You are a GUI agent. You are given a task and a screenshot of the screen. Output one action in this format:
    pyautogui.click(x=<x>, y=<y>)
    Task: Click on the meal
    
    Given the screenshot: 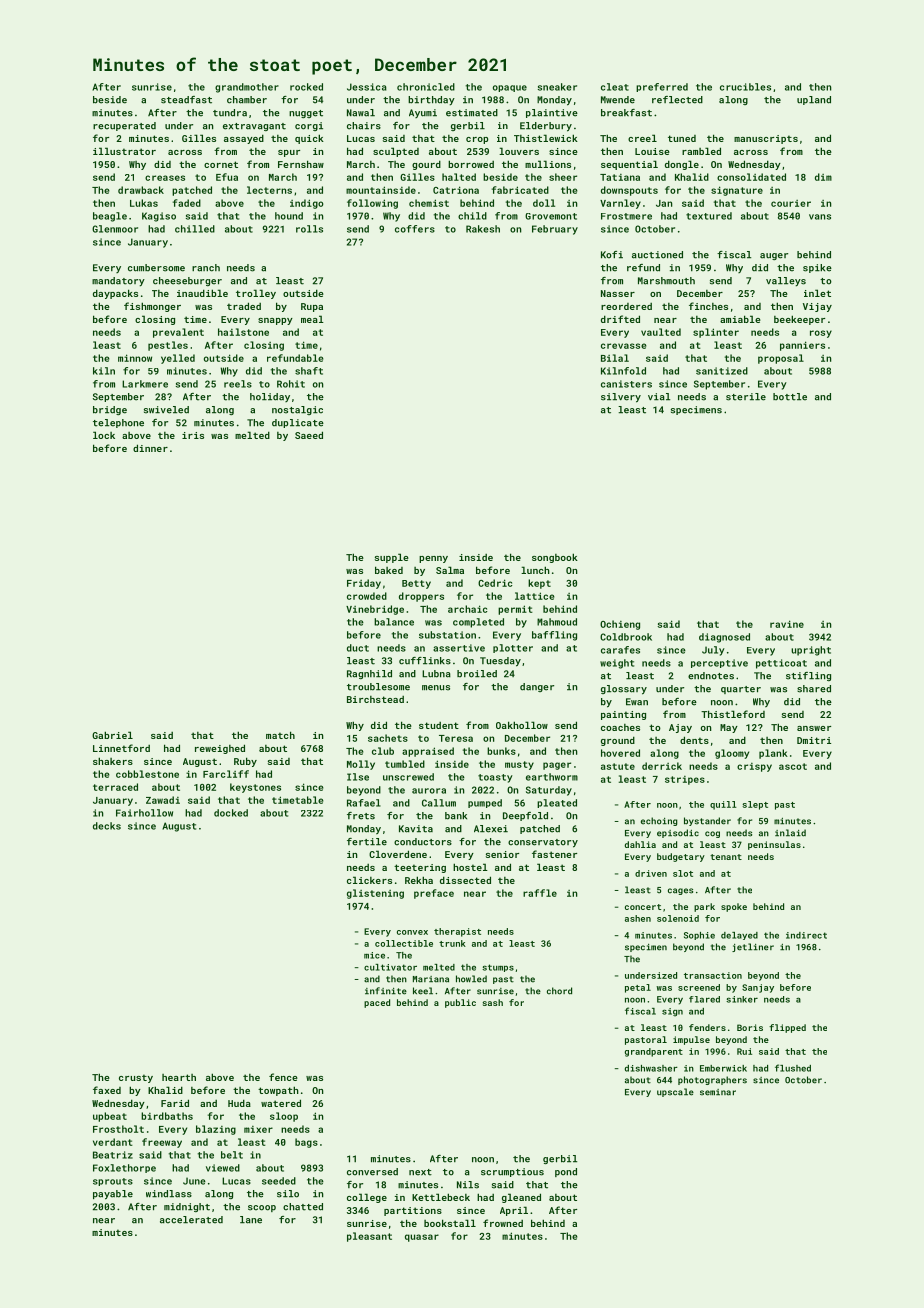 What is the action you would take?
    pyautogui.click(x=312, y=319)
